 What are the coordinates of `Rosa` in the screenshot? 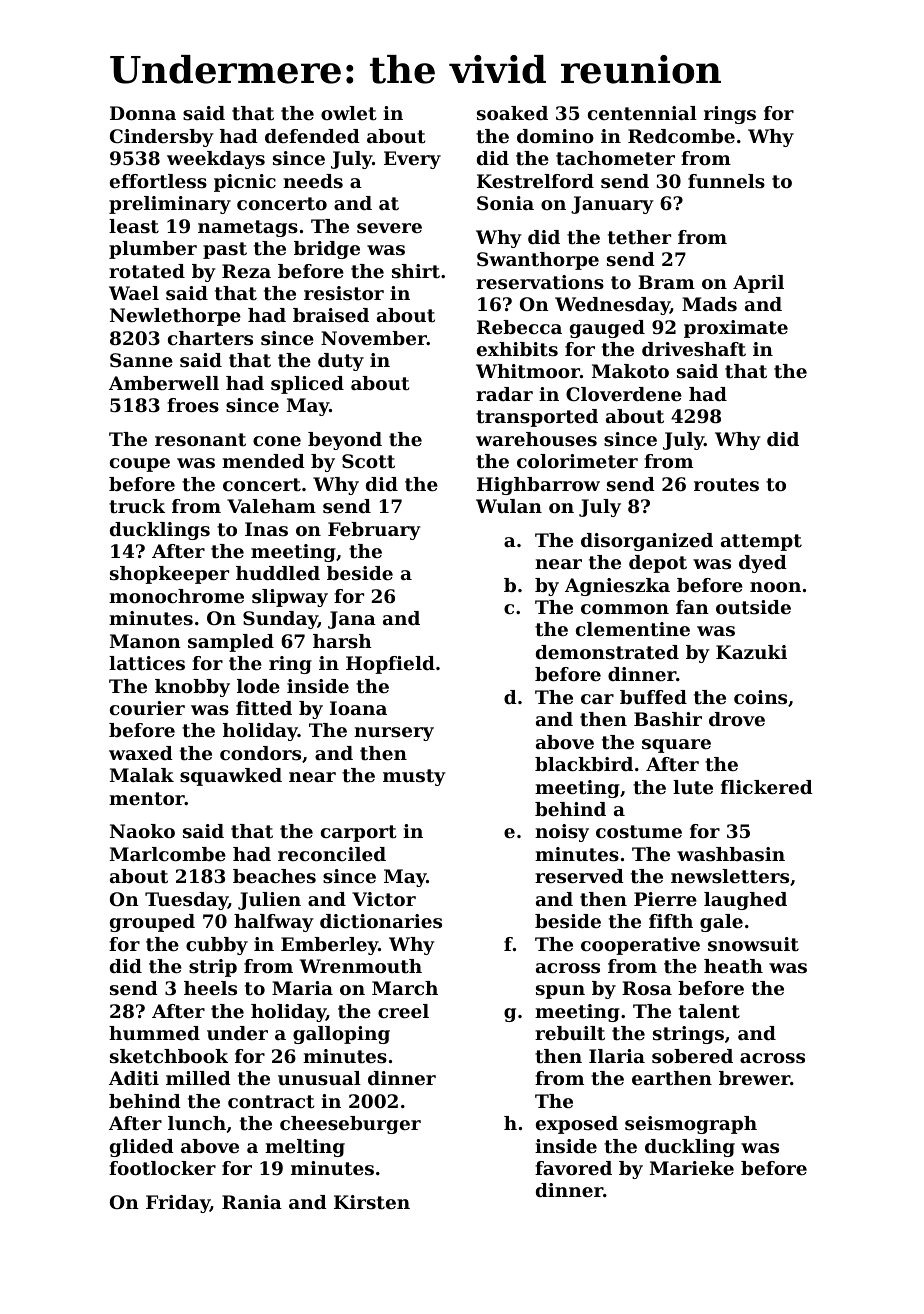 It's located at (647, 988).
